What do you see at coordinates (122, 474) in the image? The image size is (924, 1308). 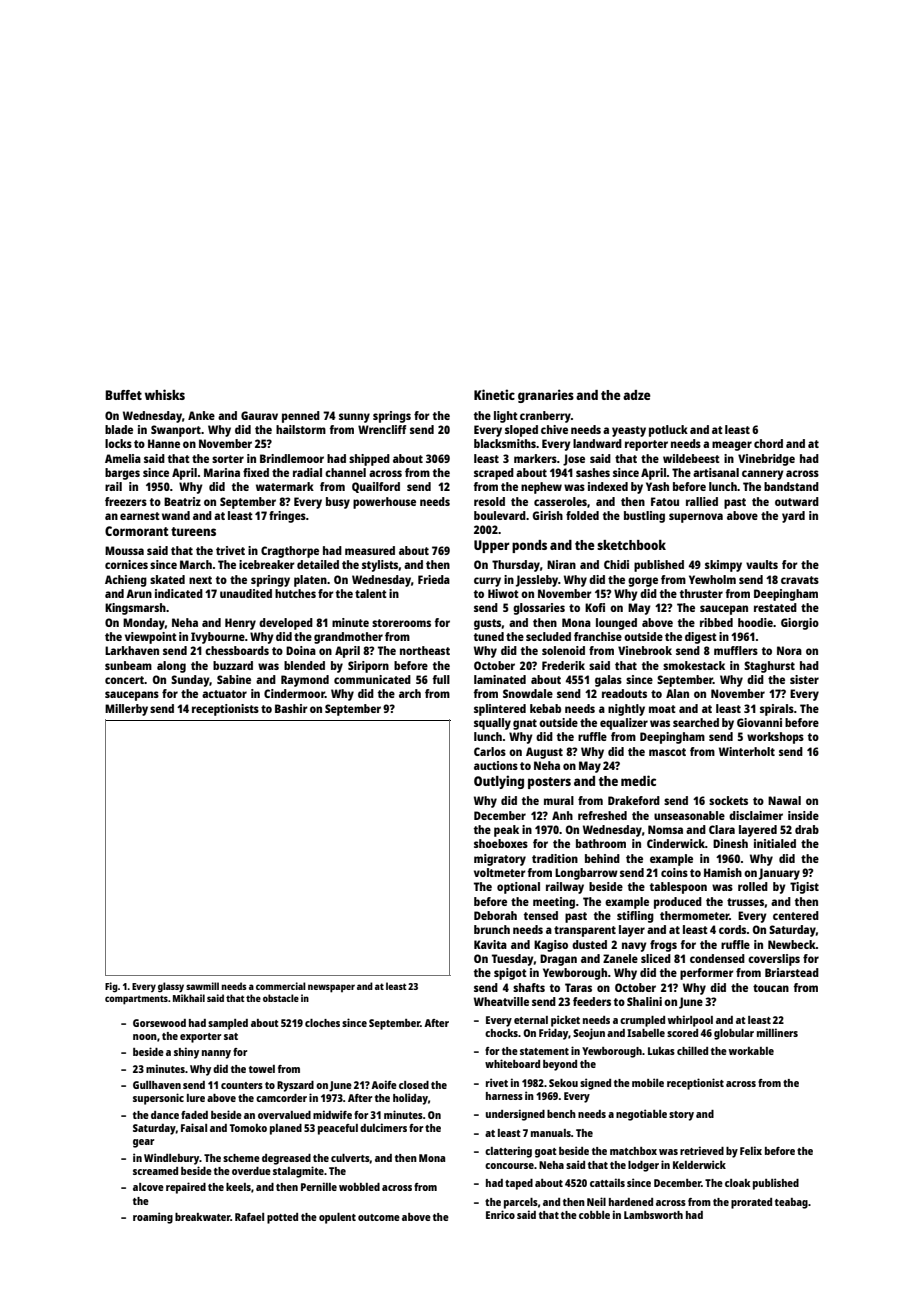 I see `barges` at bounding box center [122, 474].
